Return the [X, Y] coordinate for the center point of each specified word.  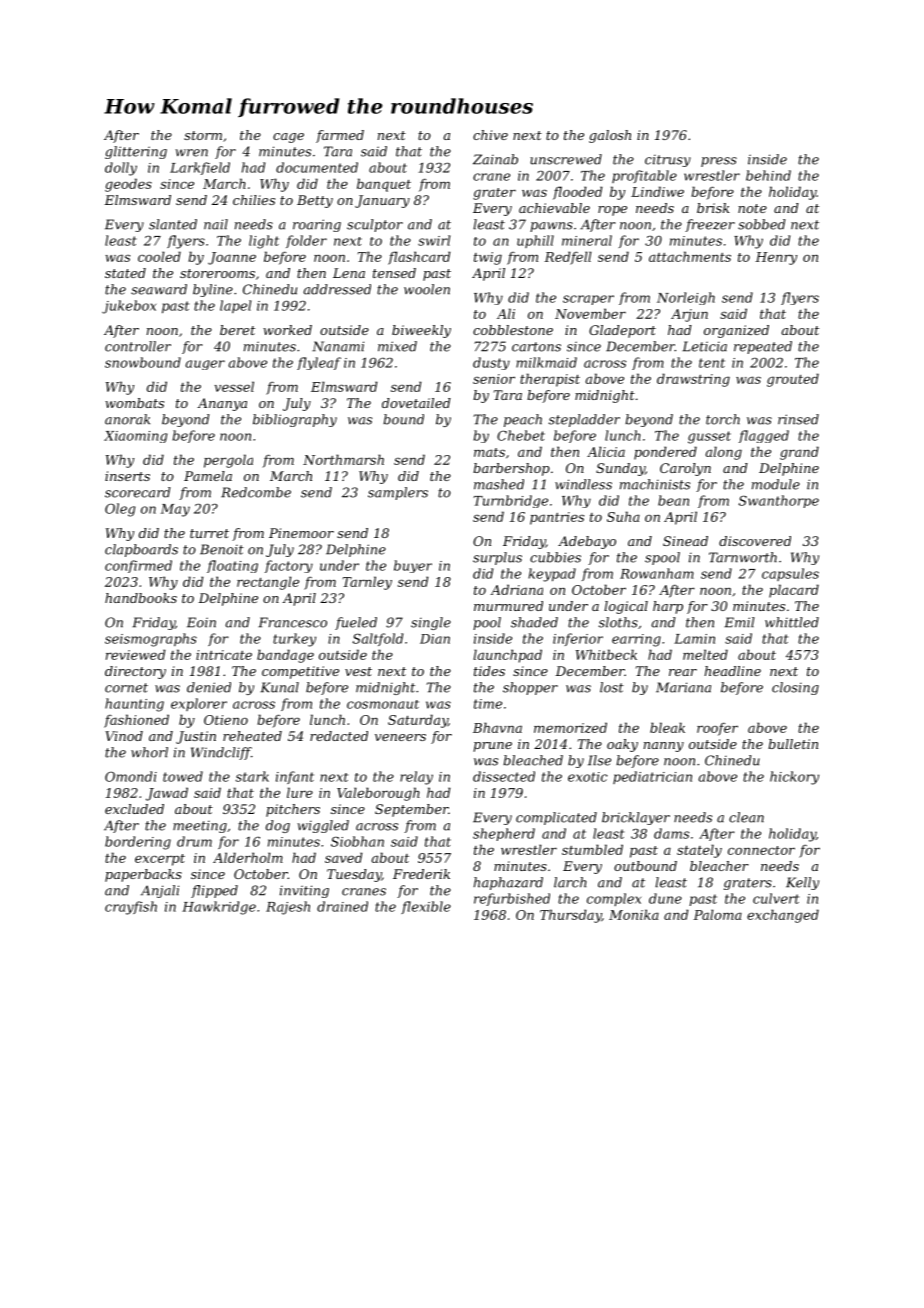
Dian [435, 639]
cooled [159, 256]
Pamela [208, 476]
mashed [499, 484]
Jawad [167, 794]
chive [490, 135]
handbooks [141, 598]
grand [799, 453]
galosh [610, 136]
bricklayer [636, 818]
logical [626, 607]
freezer [710, 225]
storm [203, 135]
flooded [578, 193]
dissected [504, 776]
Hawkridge [219, 908]
